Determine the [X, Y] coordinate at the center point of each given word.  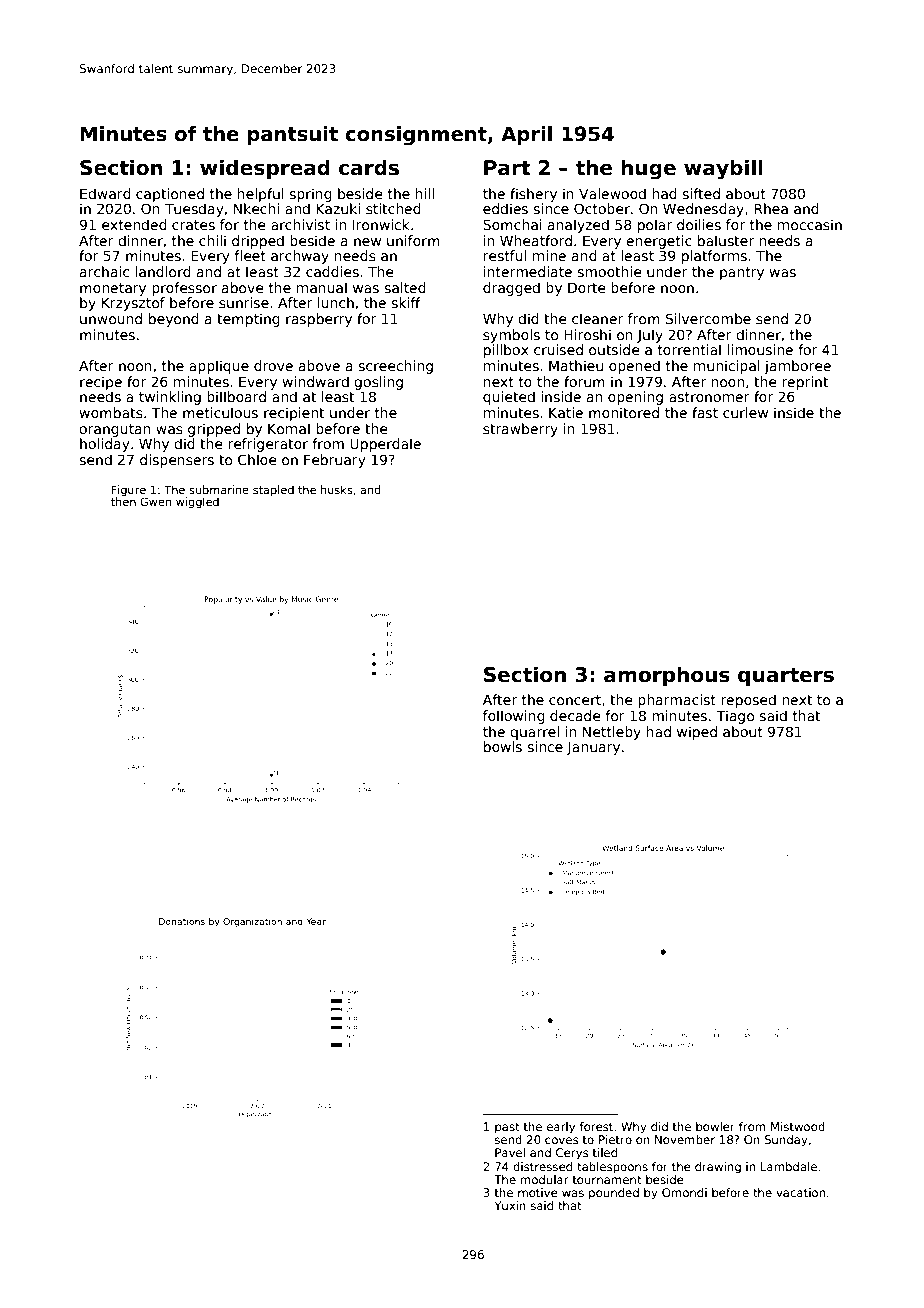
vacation [800, 1192]
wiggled [197, 503]
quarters [786, 677]
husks [337, 489]
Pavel [510, 1152]
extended [134, 224]
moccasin [810, 224]
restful [505, 255]
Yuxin [510, 1205]
